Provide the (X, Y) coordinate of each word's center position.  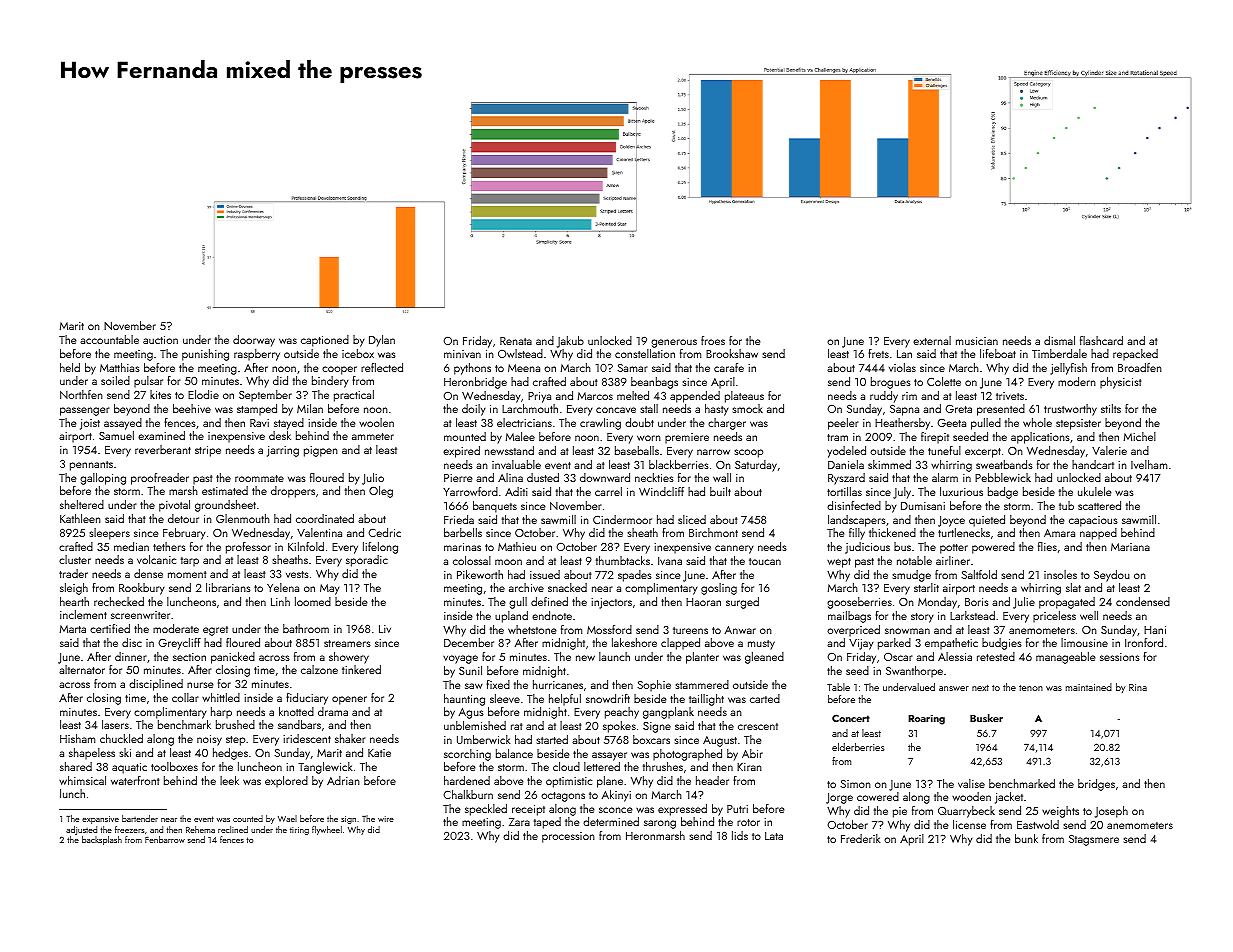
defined (549, 601)
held (70, 367)
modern (1077, 381)
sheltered (82, 504)
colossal (472, 560)
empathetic (951, 644)
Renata (516, 341)
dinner (131, 656)
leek (229, 780)
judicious (867, 548)
